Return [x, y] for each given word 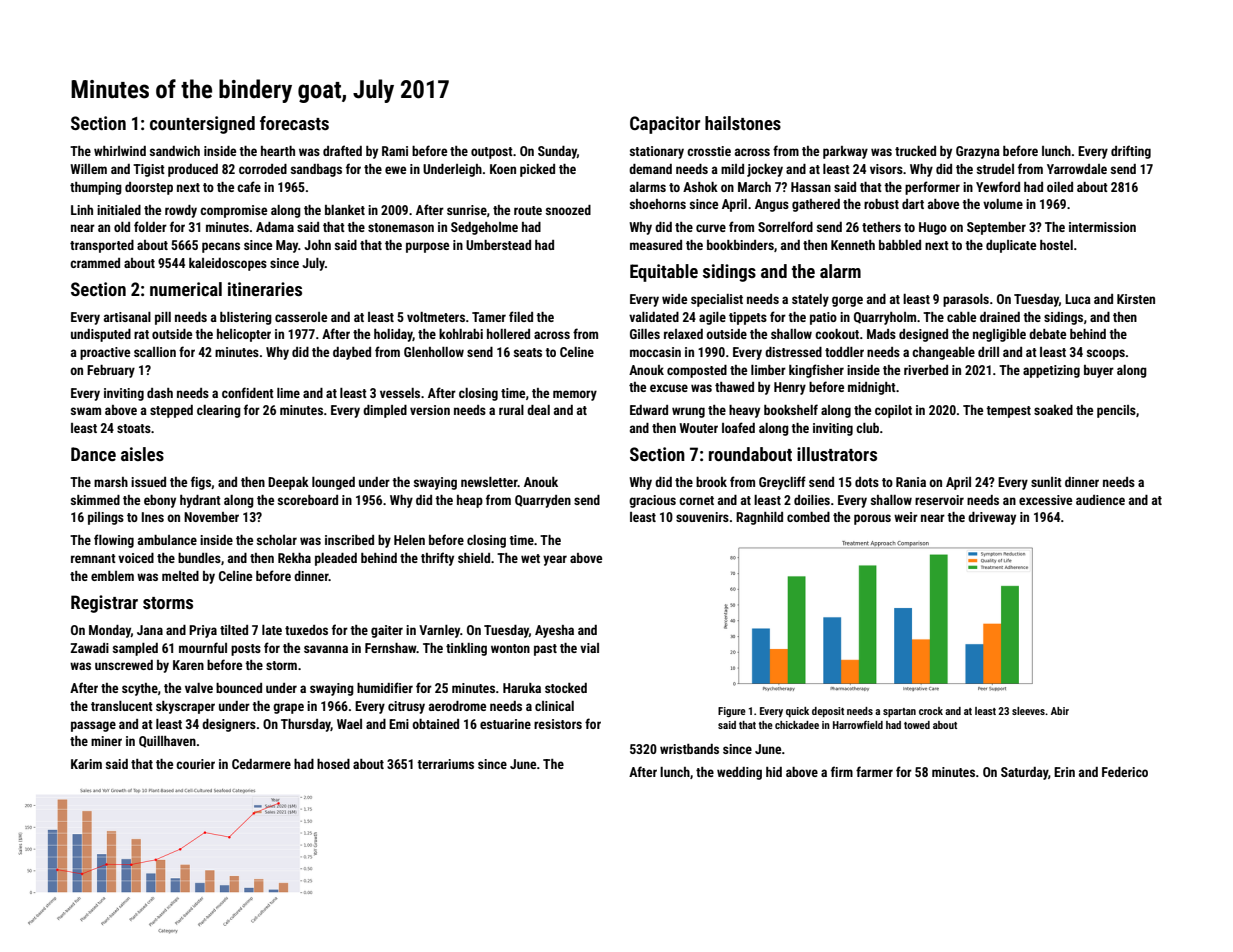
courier [195, 764]
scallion [155, 352]
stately [810, 300]
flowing [114, 541]
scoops [1106, 354]
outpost [492, 153]
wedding [739, 773]
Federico [1125, 772]
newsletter [489, 482]
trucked [915, 151]
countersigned [202, 125]
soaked [1053, 410]
